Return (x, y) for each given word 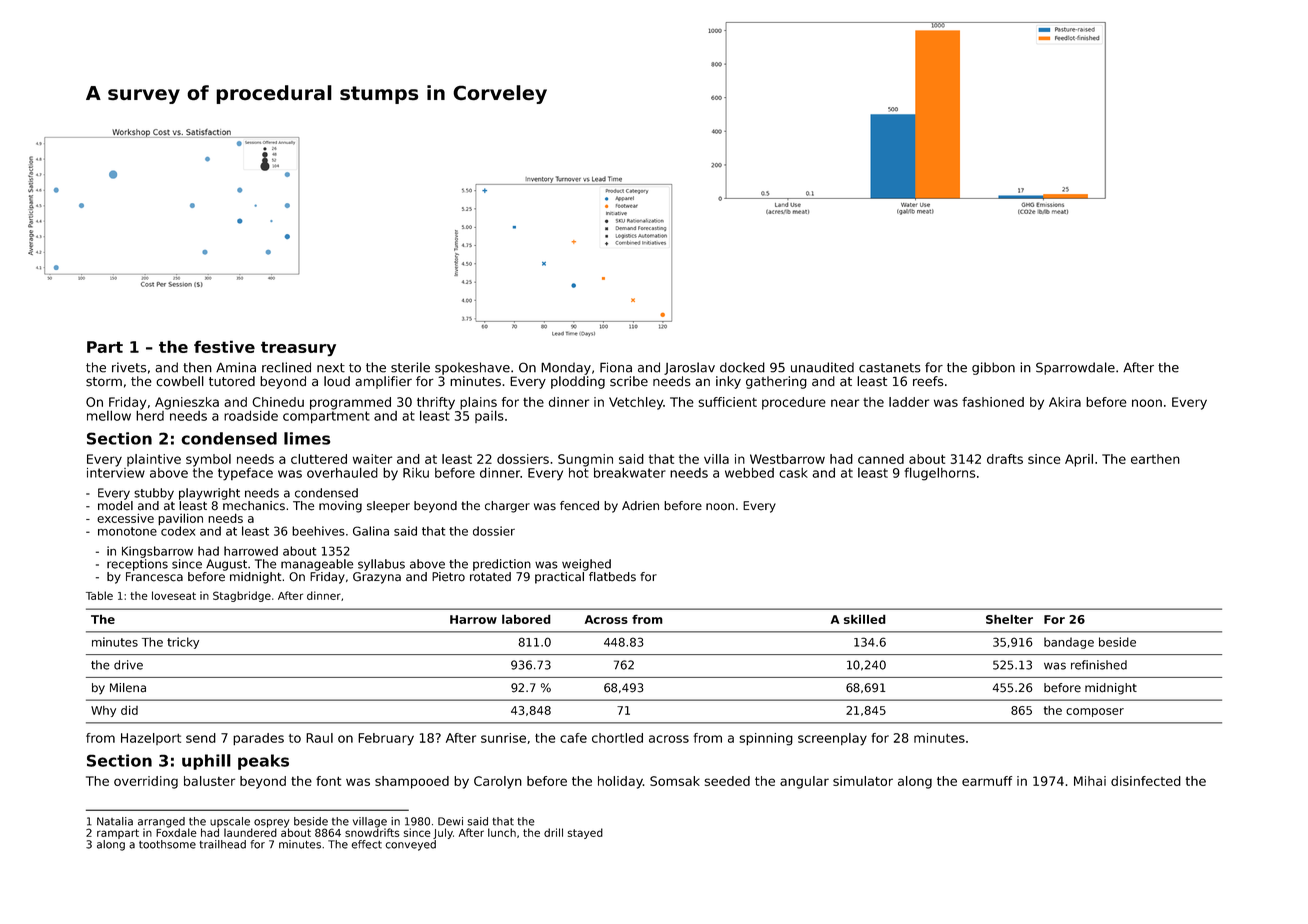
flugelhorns (940, 474)
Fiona (616, 367)
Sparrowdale (1075, 368)
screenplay (832, 739)
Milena (128, 688)
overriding (146, 782)
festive (224, 346)
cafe (573, 738)
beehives (318, 531)
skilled (865, 619)
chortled (617, 738)
